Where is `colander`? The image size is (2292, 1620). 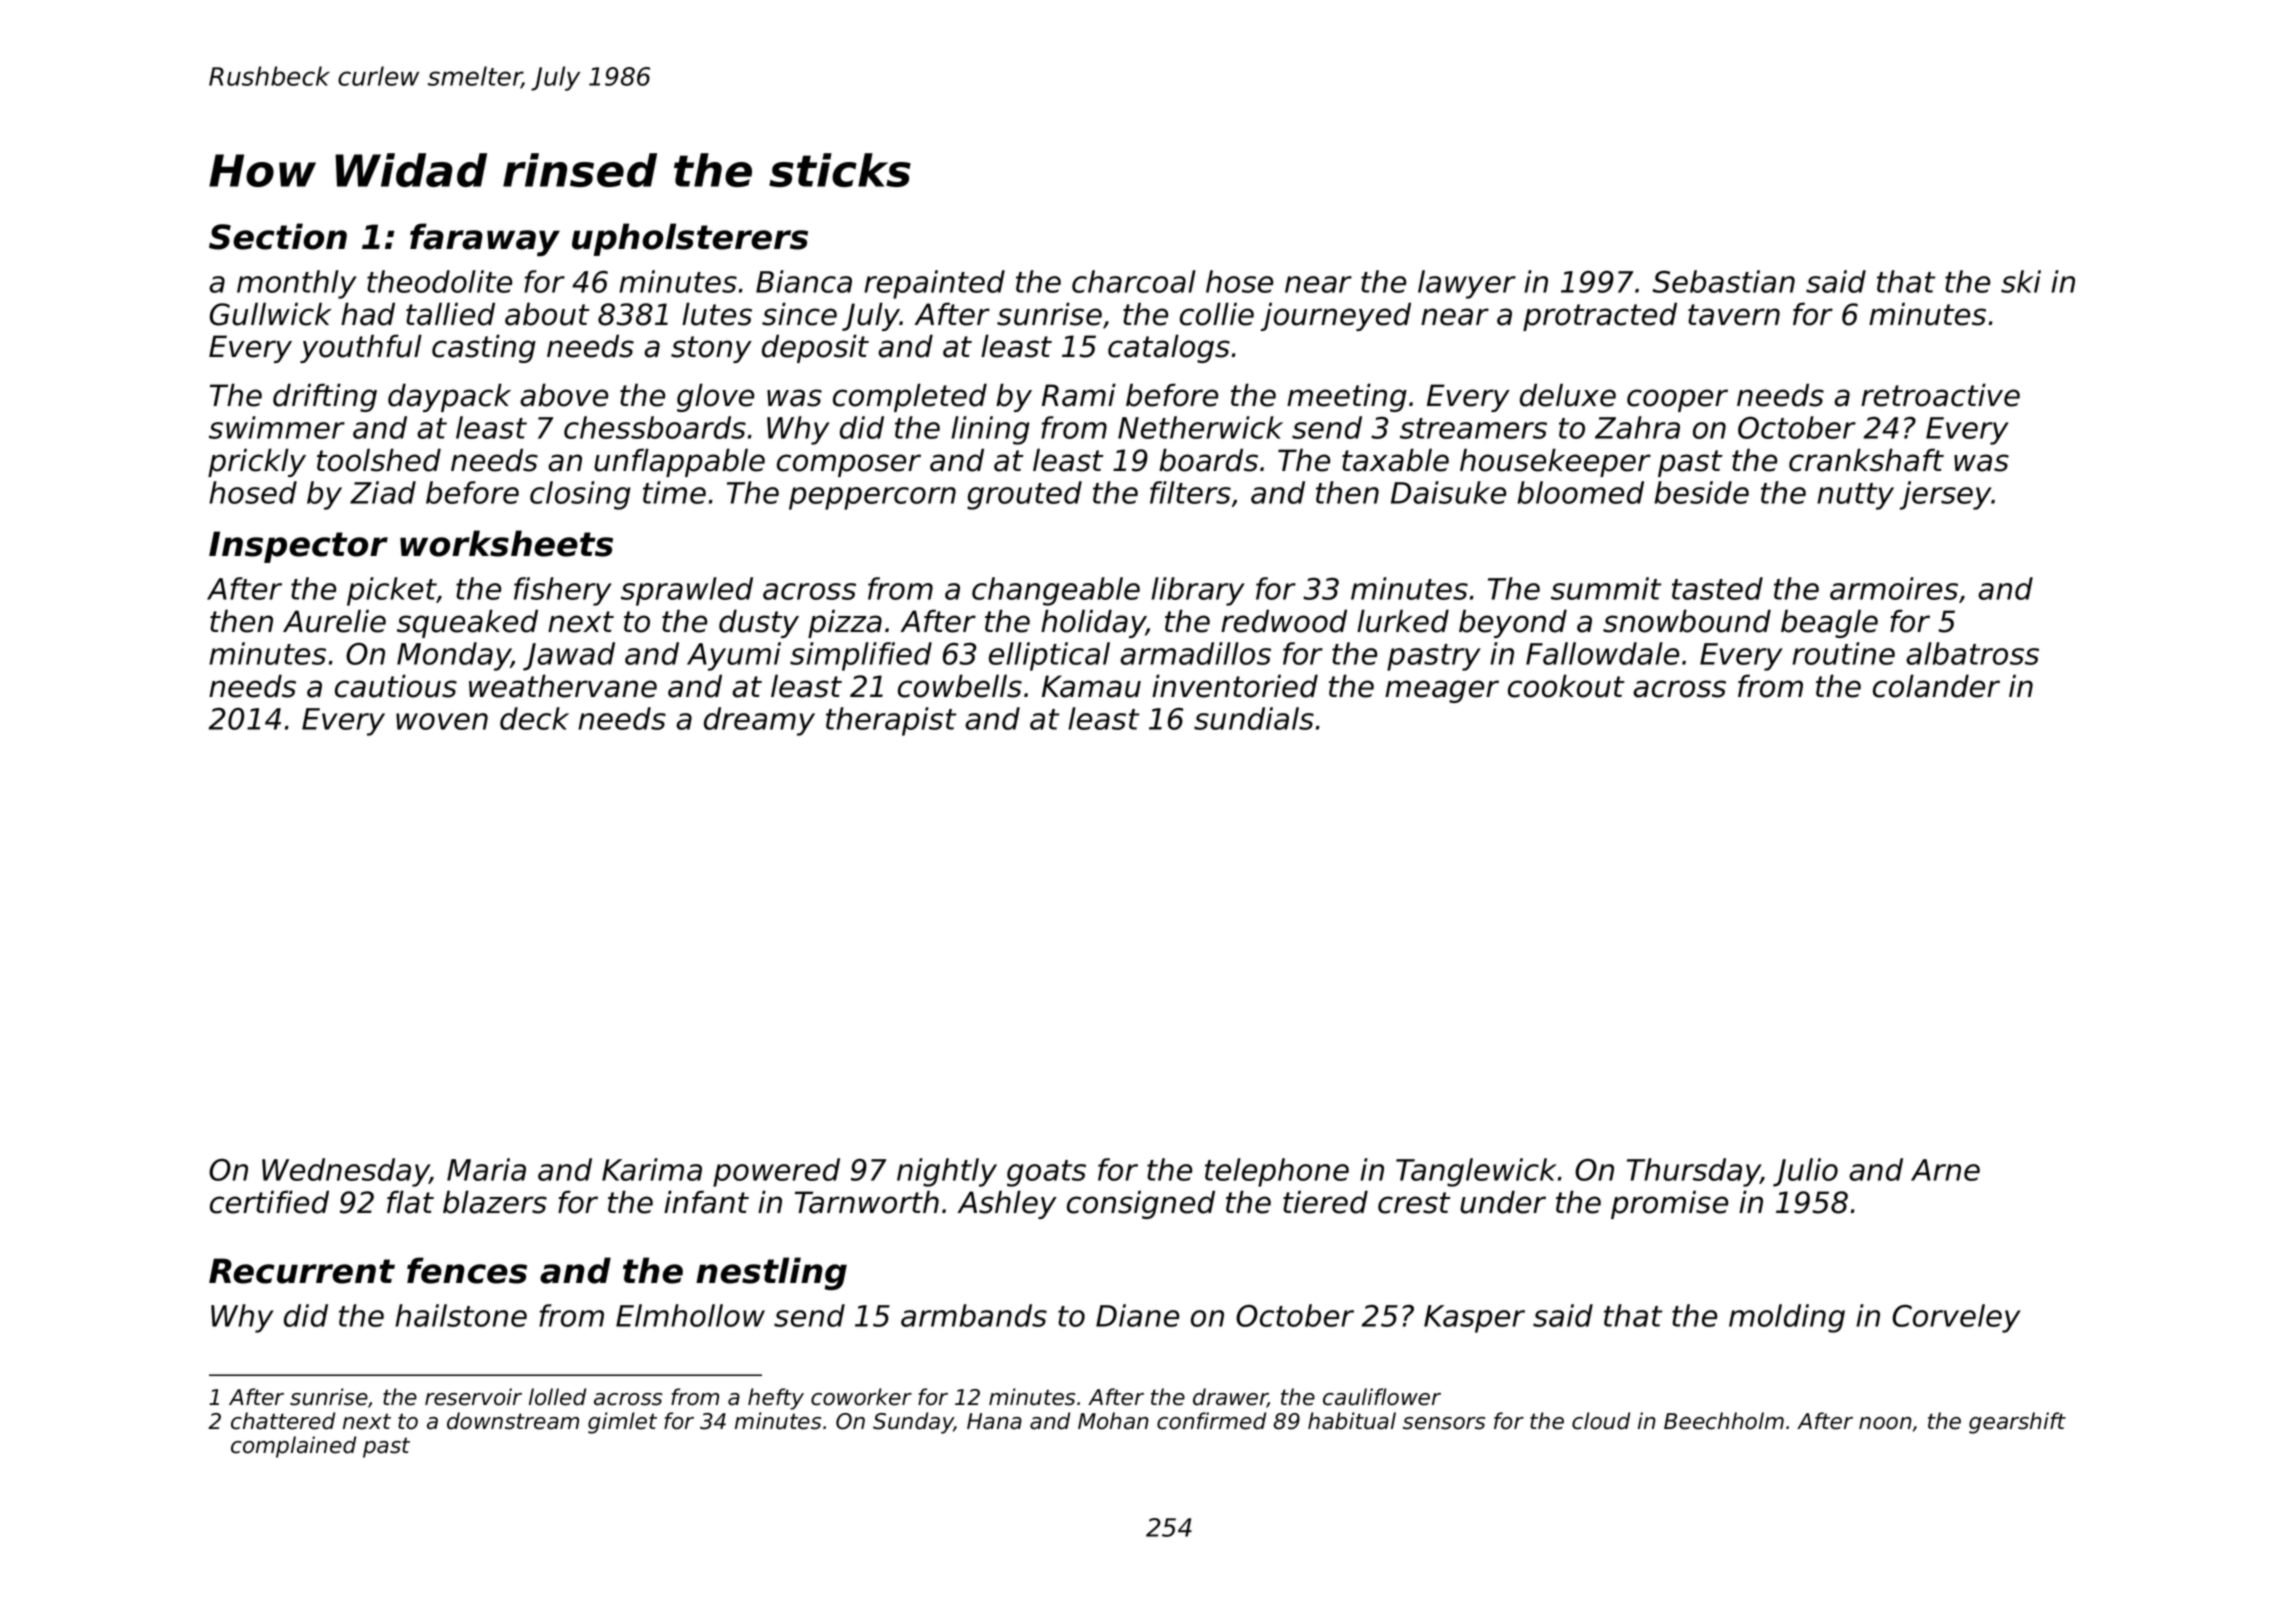 colander is located at coordinates (1936, 686).
